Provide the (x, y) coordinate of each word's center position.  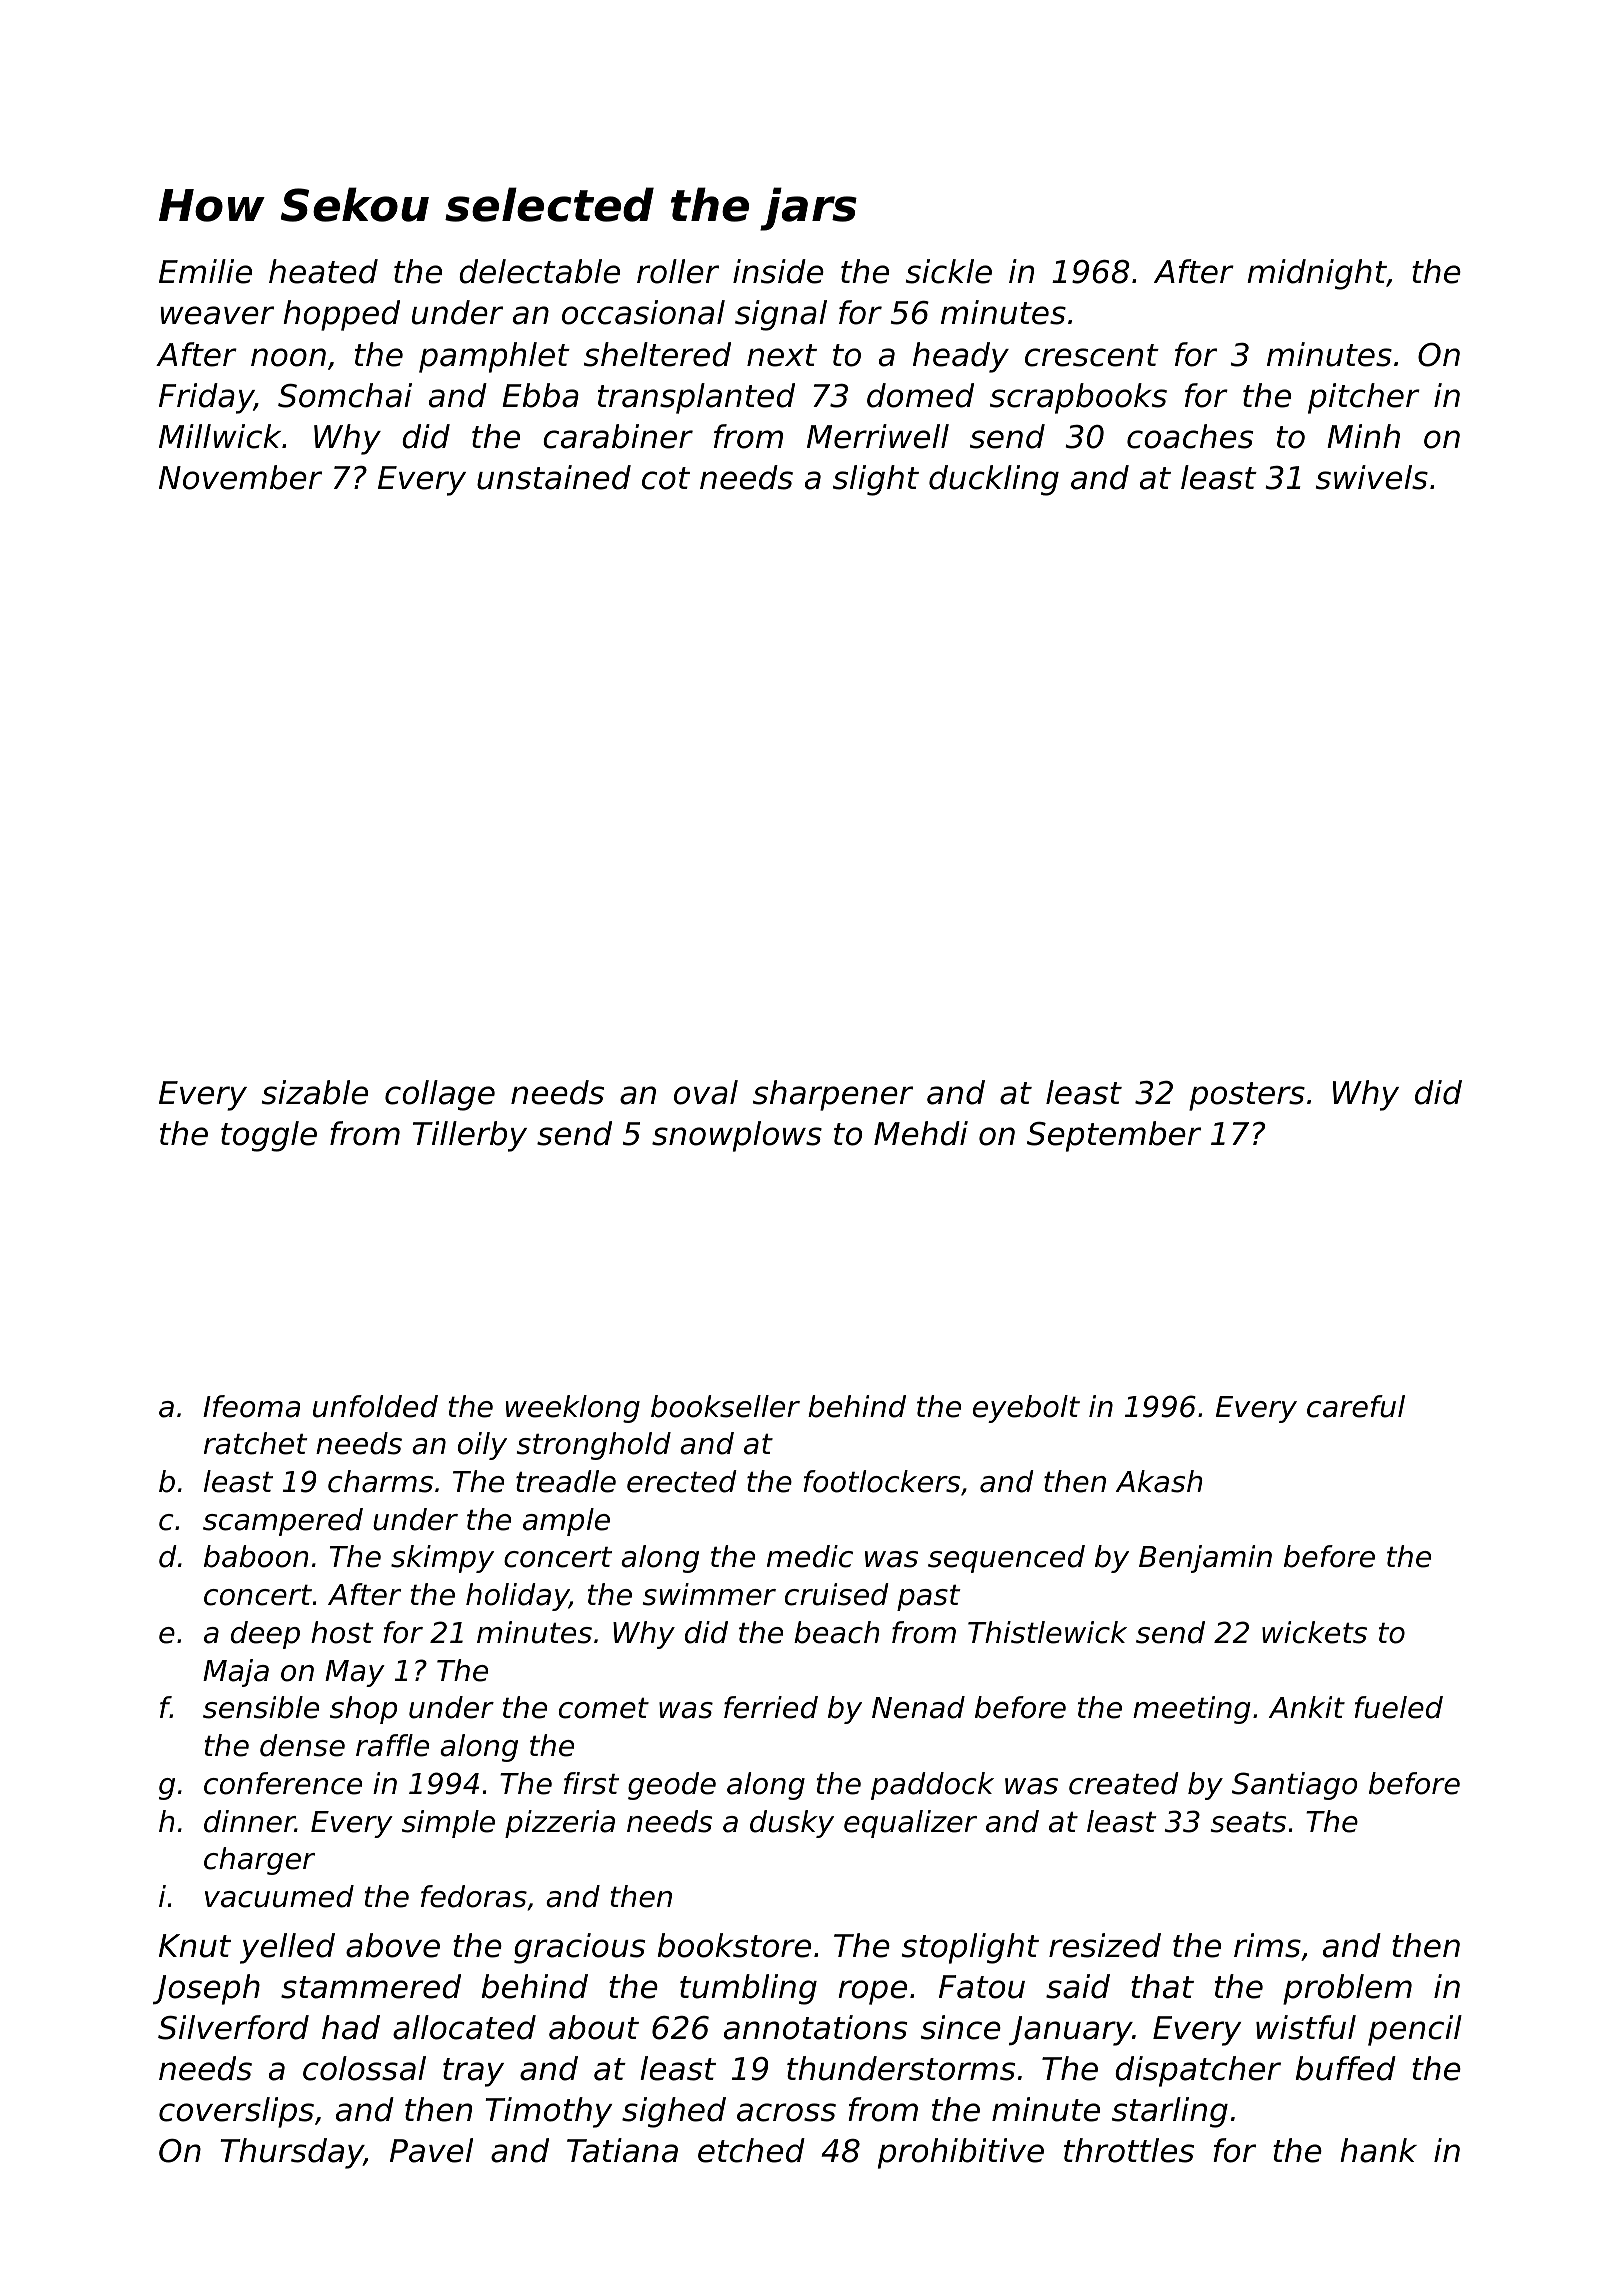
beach (837, 1632)
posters (1247, 1096)
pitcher (1364, 398)
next (782, 355)
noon (288, 357)
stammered (371, 1986)
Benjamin (1205, 1559)
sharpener (833, 1095)
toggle (269, 1136)
